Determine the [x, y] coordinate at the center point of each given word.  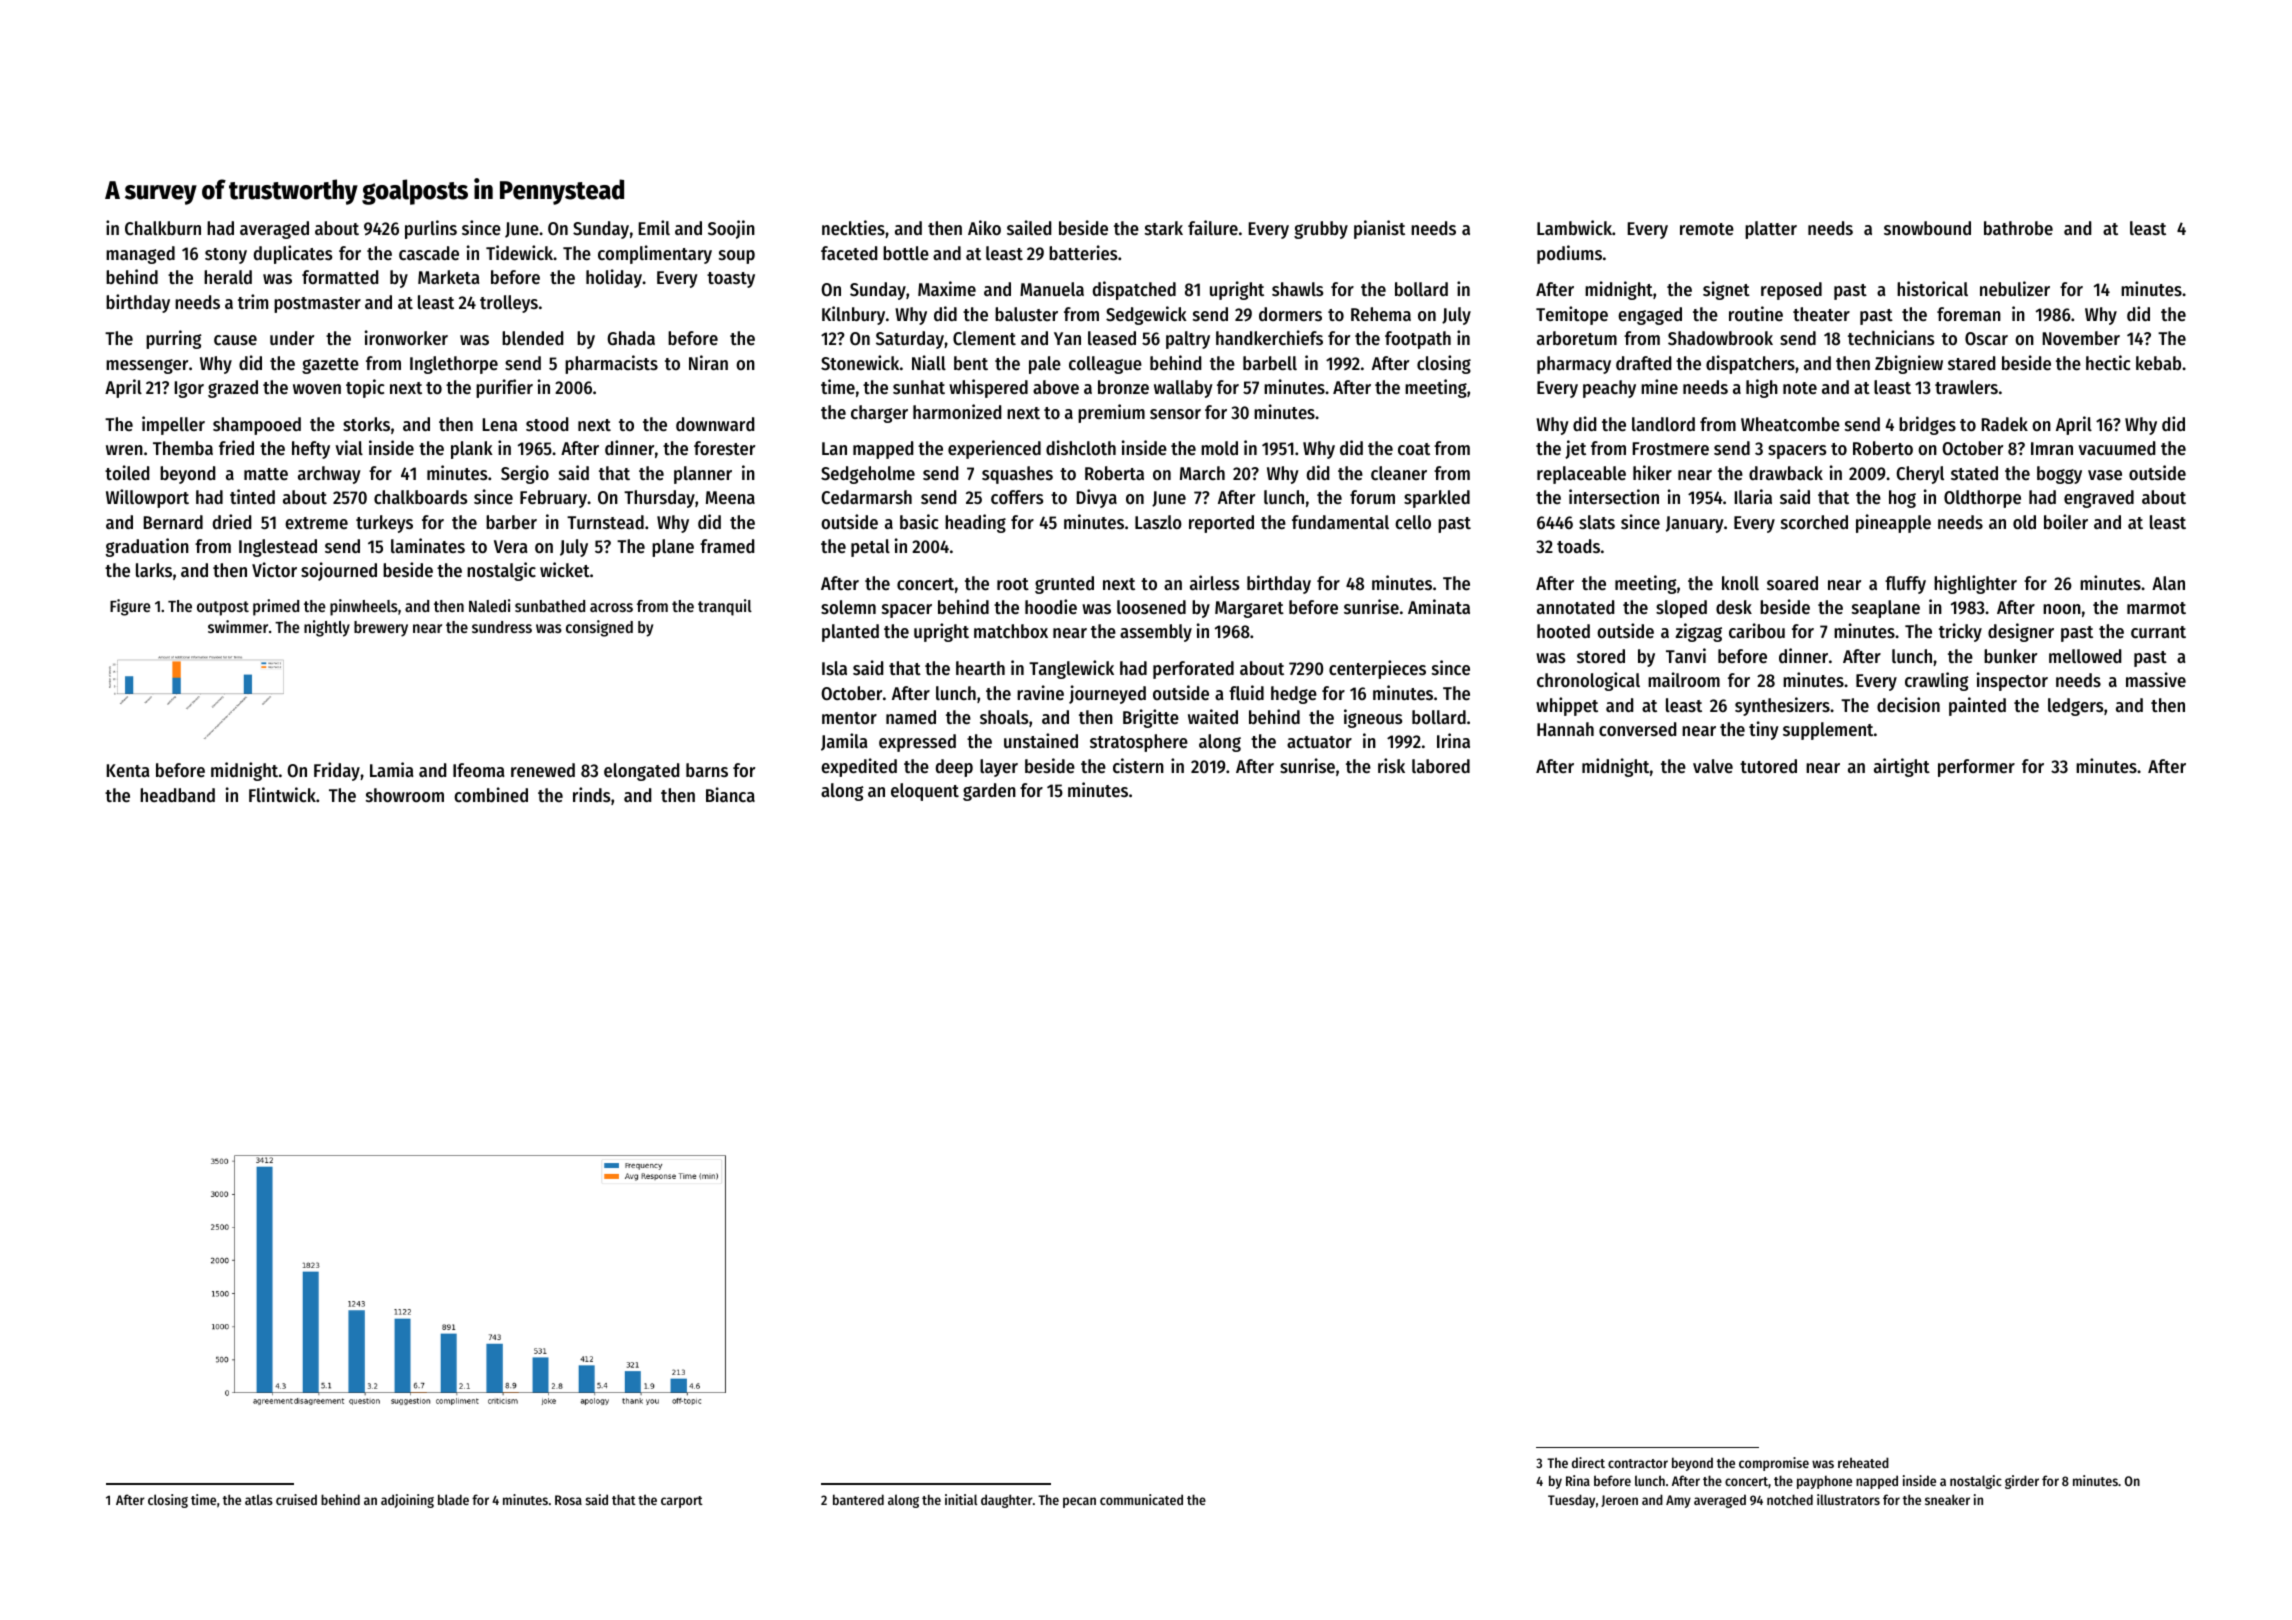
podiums [1569, 254]
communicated [1141, 1499]
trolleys [509, 304]
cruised [296, 1499]
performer [1976, 768]
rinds [591, 794]
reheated [1863, 1462]
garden [989, 792]
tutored [1768, 766]
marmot [2156, 608]
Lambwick [1574, 227]
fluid [1246, 692]
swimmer [238, 626]
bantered [858, 1499]
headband [177, 795]
